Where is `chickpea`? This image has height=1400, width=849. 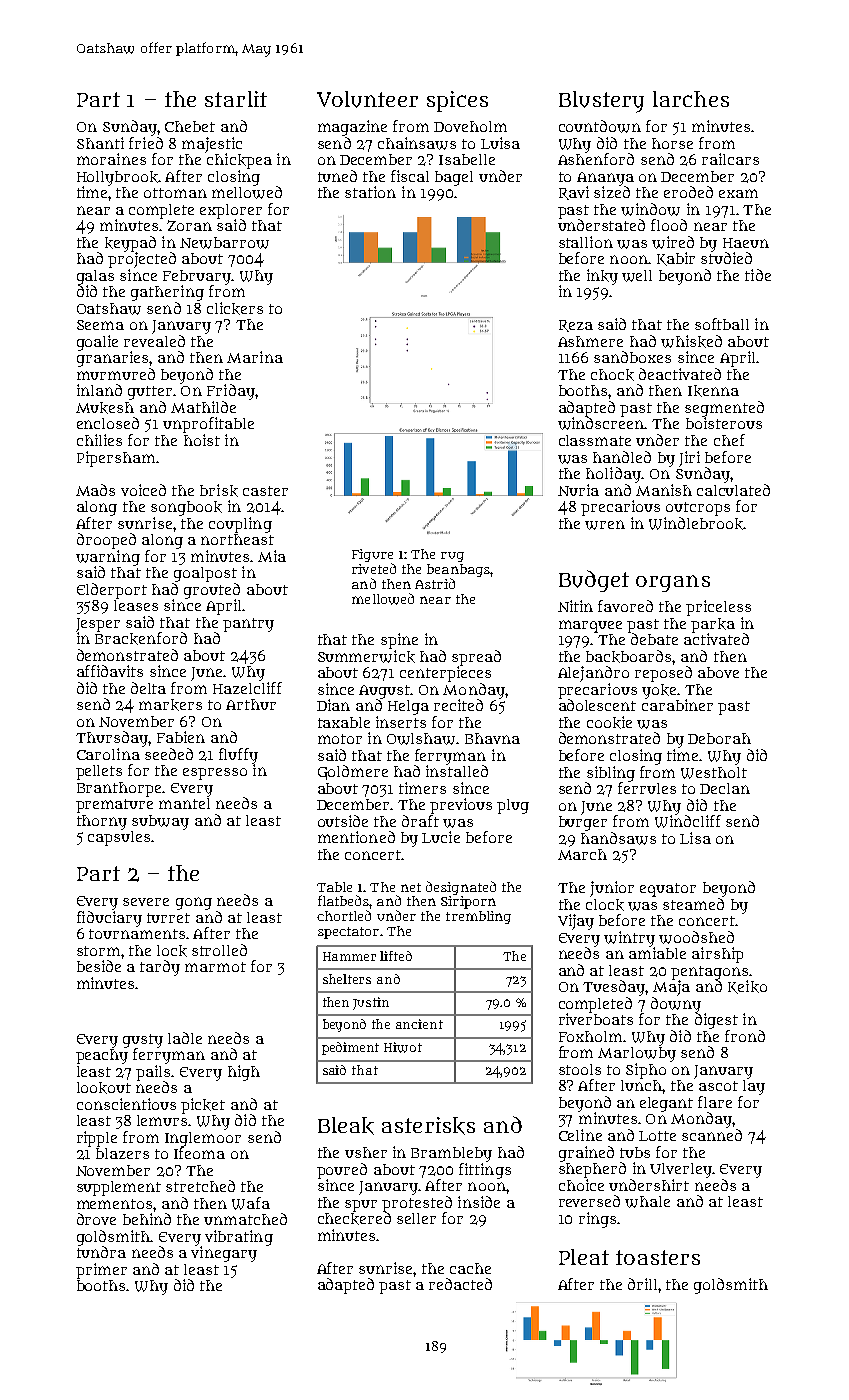
chickpea is located at coordinates (239, 161).
